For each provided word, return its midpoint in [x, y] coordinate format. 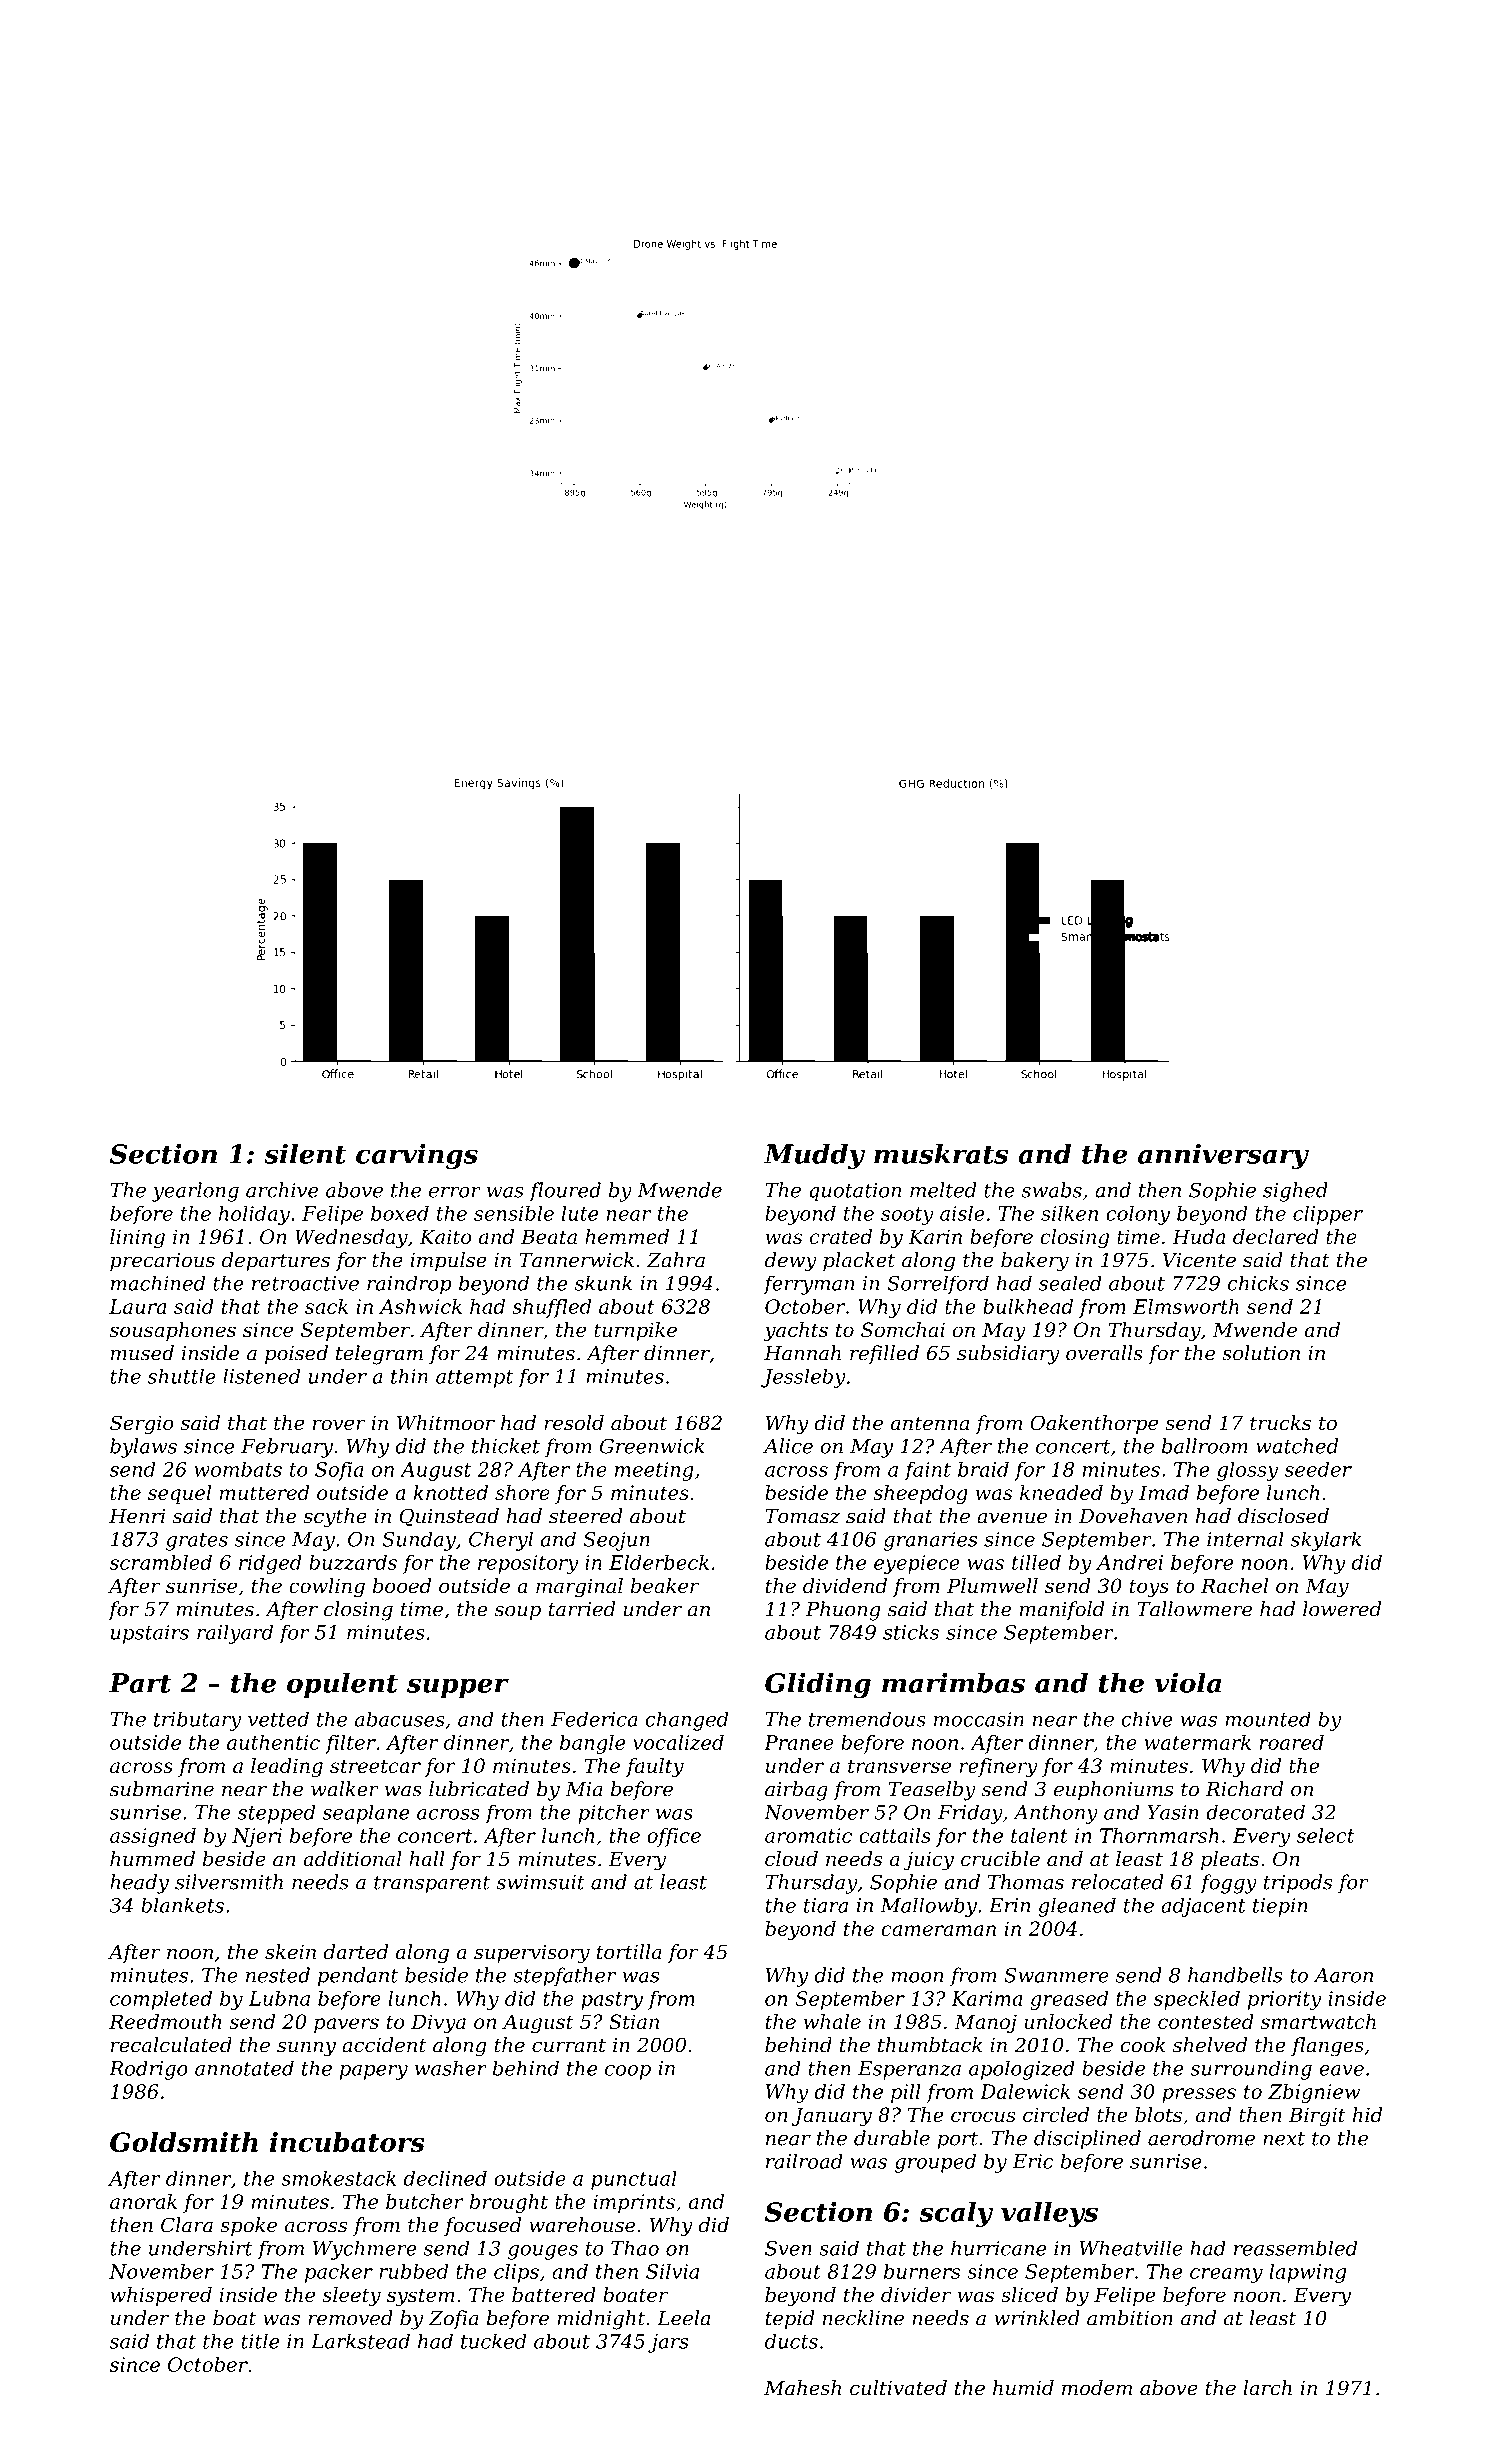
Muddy [814, 1156]
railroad [804, 2161]
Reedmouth [165, 2021]
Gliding [818, 1685]
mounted [1268, 1719]
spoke [248, 2226]
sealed [1070, 1283]
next [1284, 2139]
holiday [254, 1215]
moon [917, 1977]
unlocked [1068, 2021]
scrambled [161, 1562]
